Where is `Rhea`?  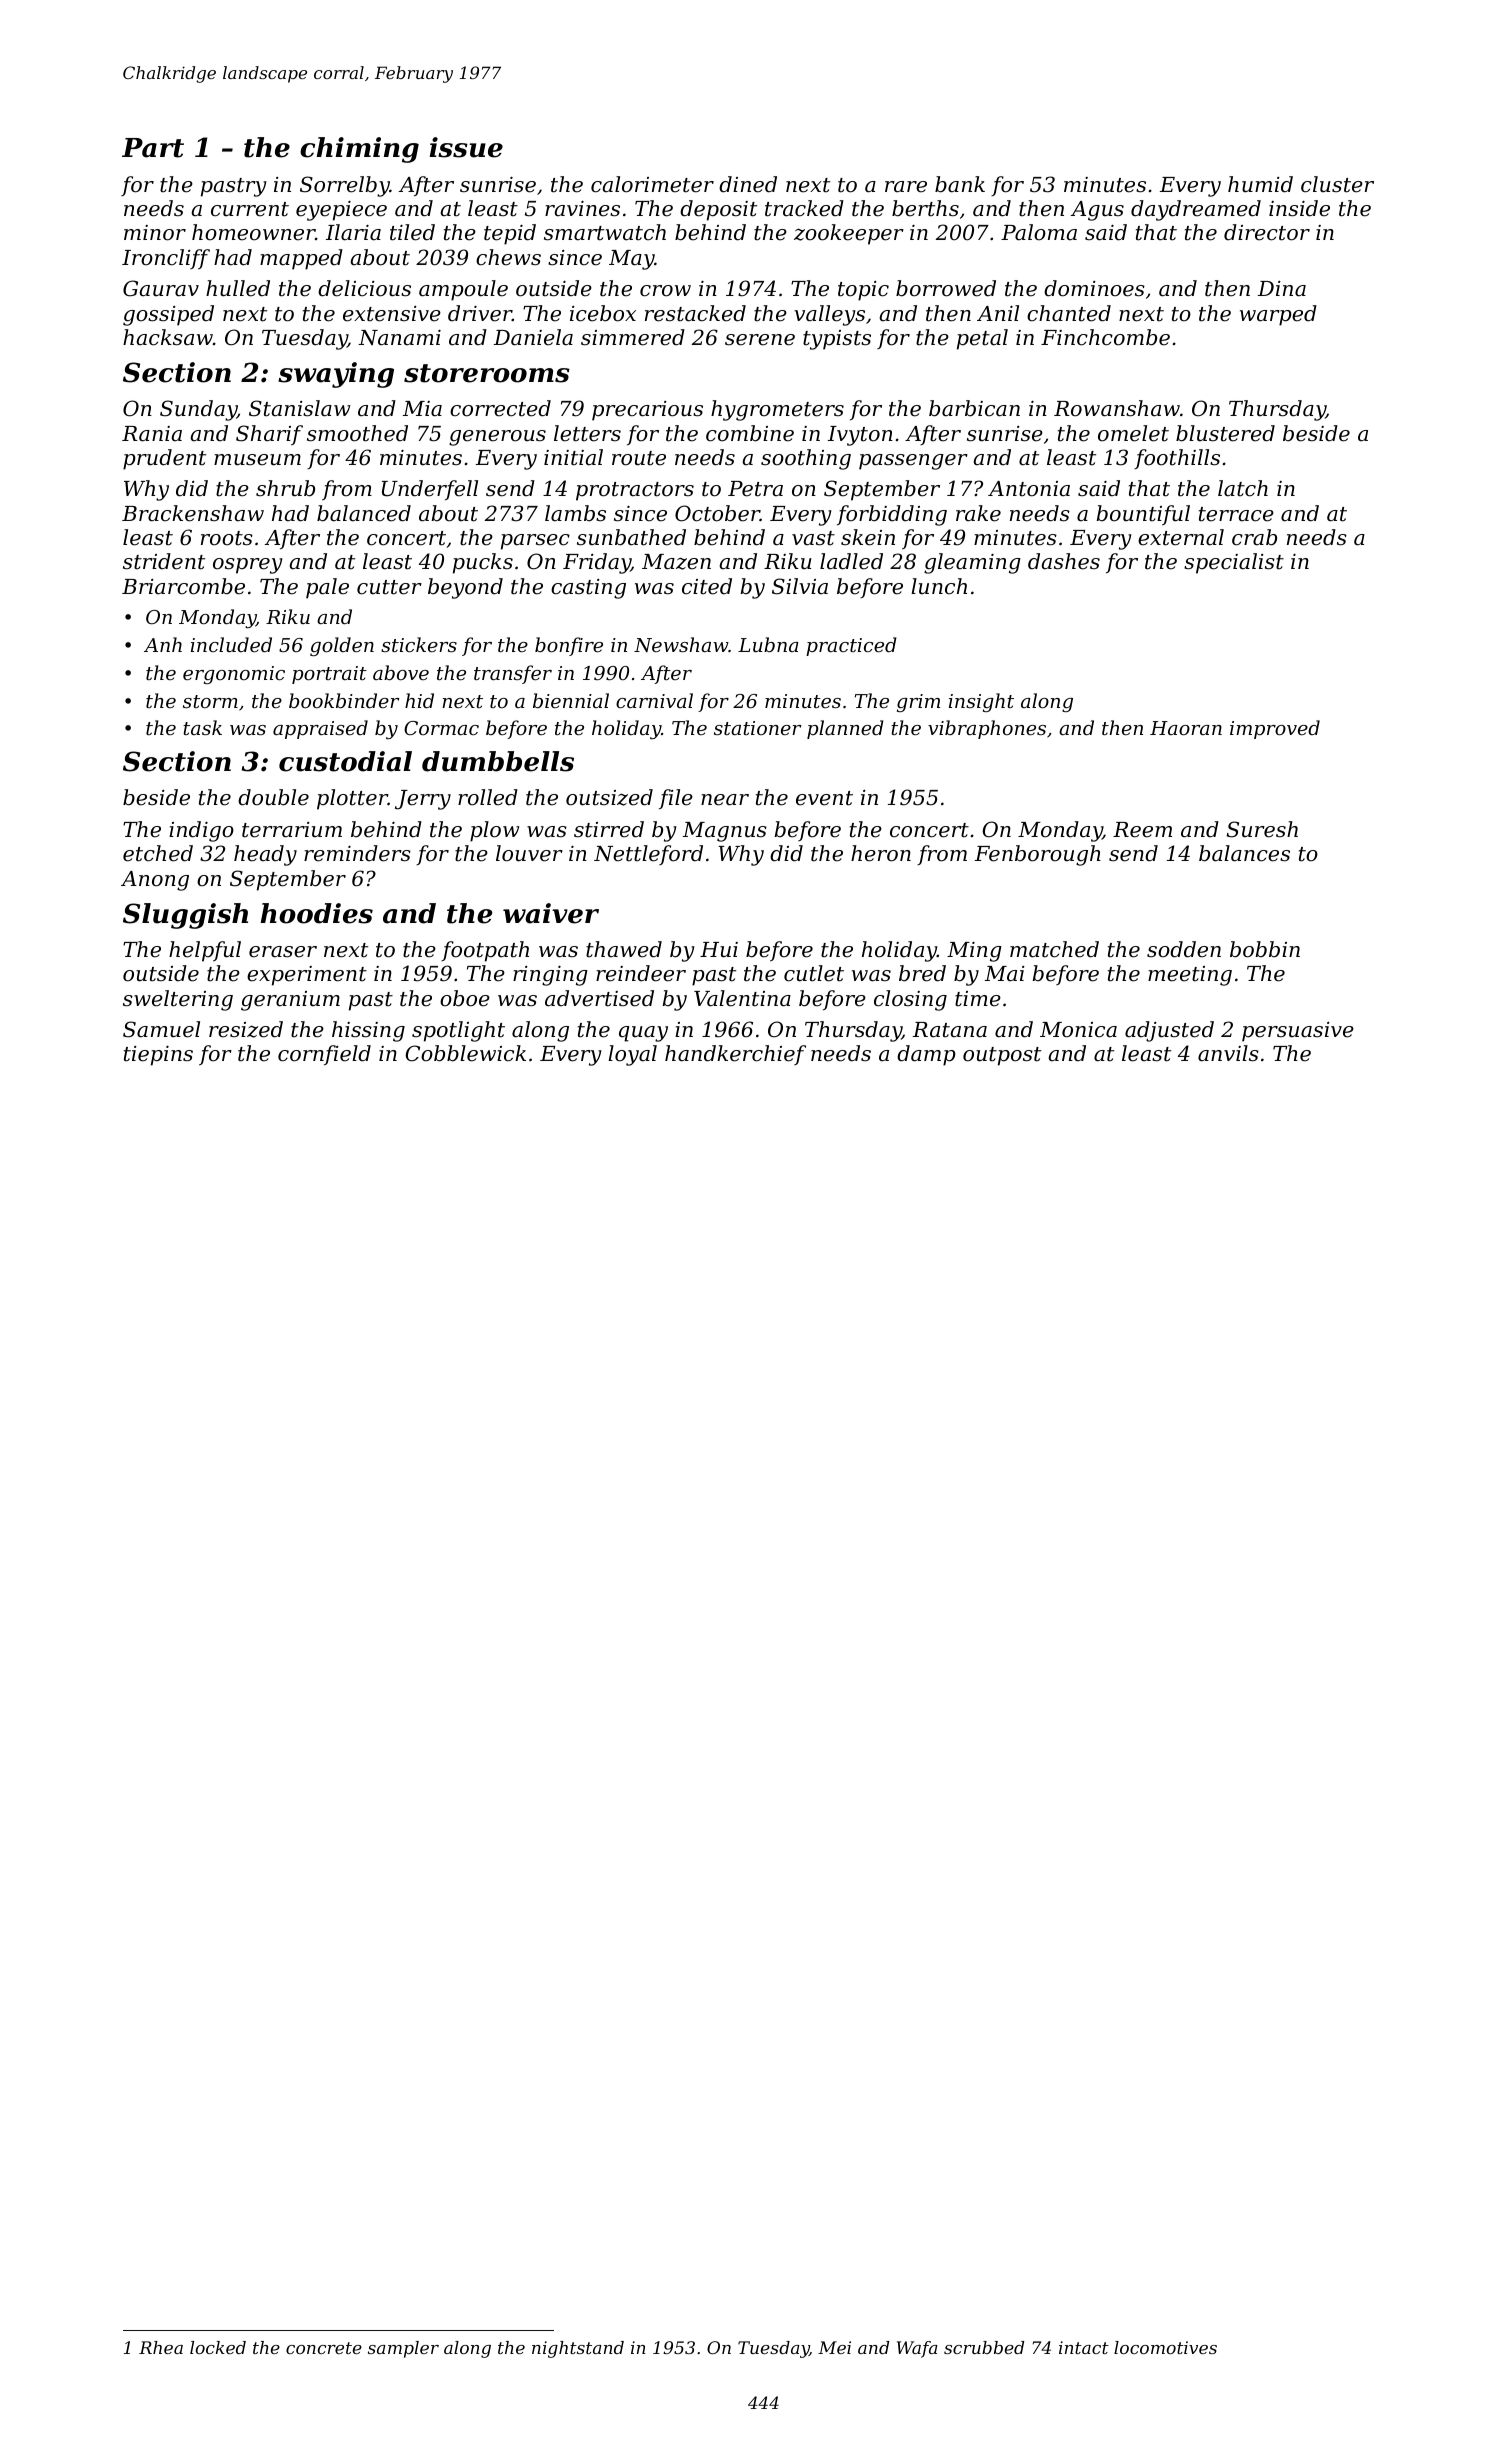
Rhea is located at coordinates (161, 2347).
